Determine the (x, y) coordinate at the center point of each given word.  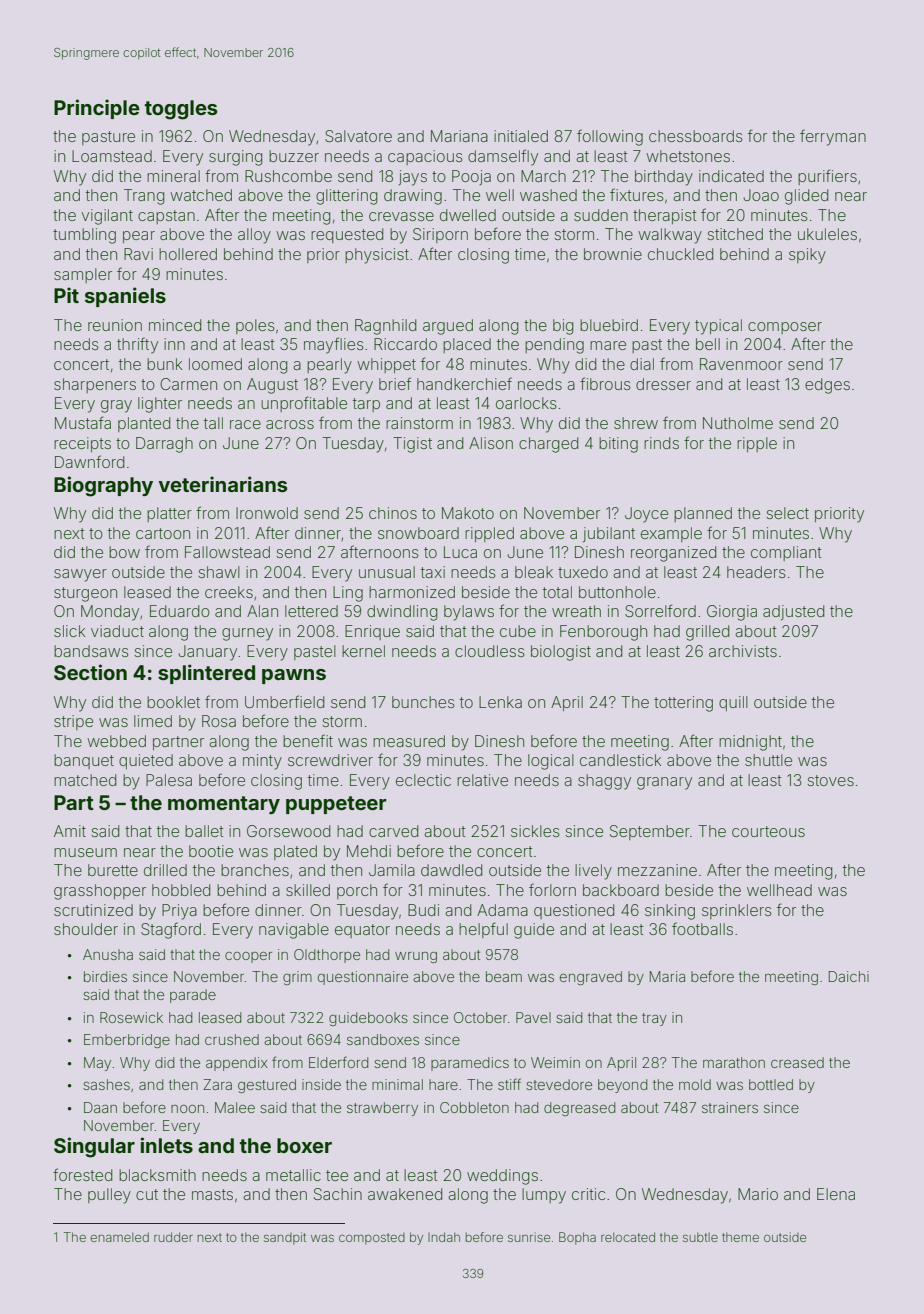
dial (642, 364)
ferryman (833, 137)
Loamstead (112, 156)
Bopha (577, 1238)
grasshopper (100, 892)
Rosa (219, 721)
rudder (173, 1237)
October (480, 1017)
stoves (831, 780)
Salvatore (358, 136)
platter (169, 514)
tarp (366, 405)
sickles (535, 831)
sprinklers (737, 911)
